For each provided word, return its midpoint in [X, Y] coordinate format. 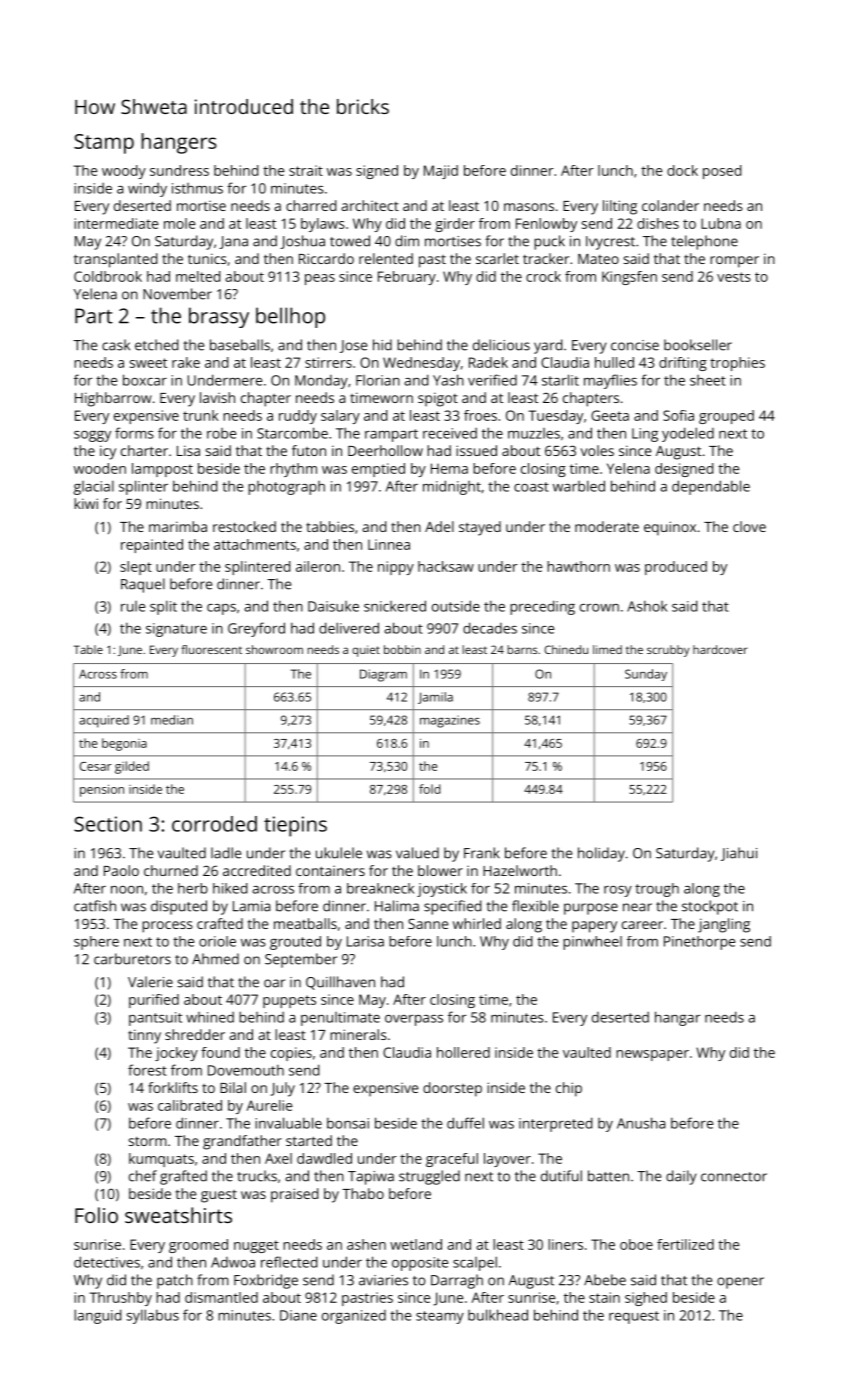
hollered [463, 1052]
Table [88, 649]
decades [490, 628]
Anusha [641, 1123]
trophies [737, 364]
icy [108, 452]
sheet [708, 380]
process [167, 927]
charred [311, 205]
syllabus [153, 1316]
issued [476, 450]
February [407, 278]
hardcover [720, 649]
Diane [298, 1315]
